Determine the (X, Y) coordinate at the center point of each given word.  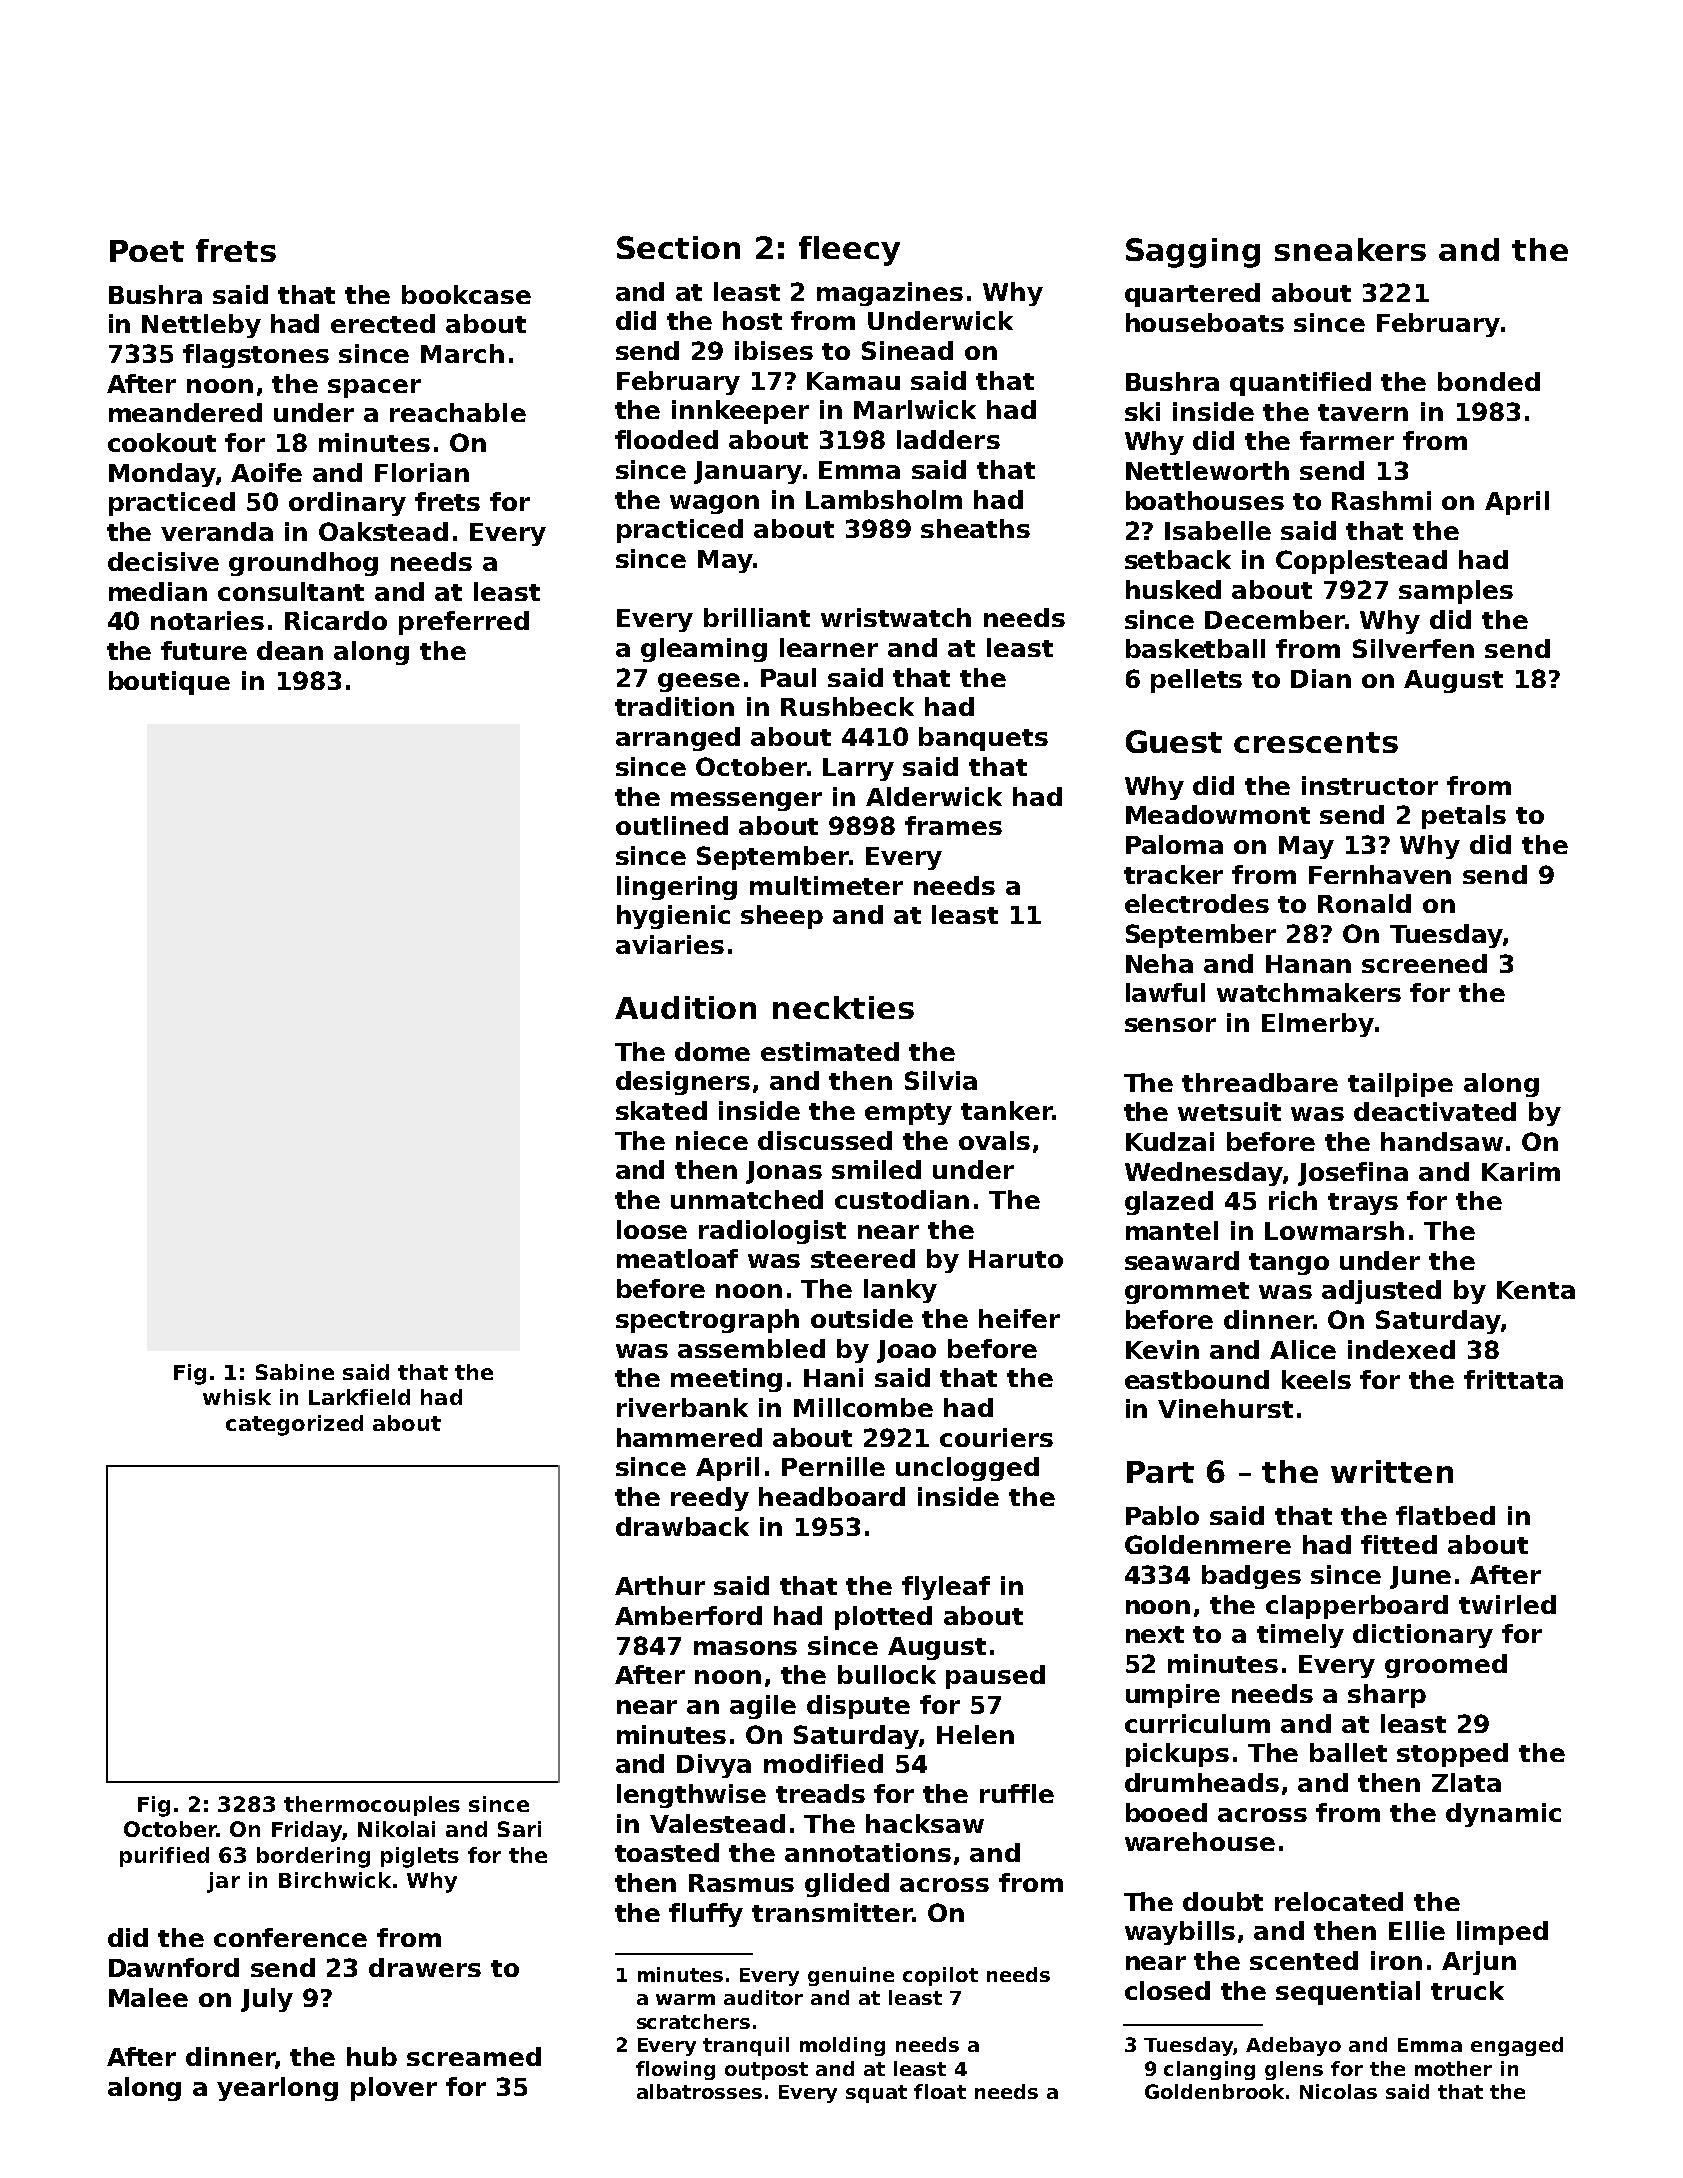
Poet (147, 251)
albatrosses (699, 2091)
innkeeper (740, 412)
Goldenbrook (1214, 2091)
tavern (1363, 412)
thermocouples (372, 1806)
